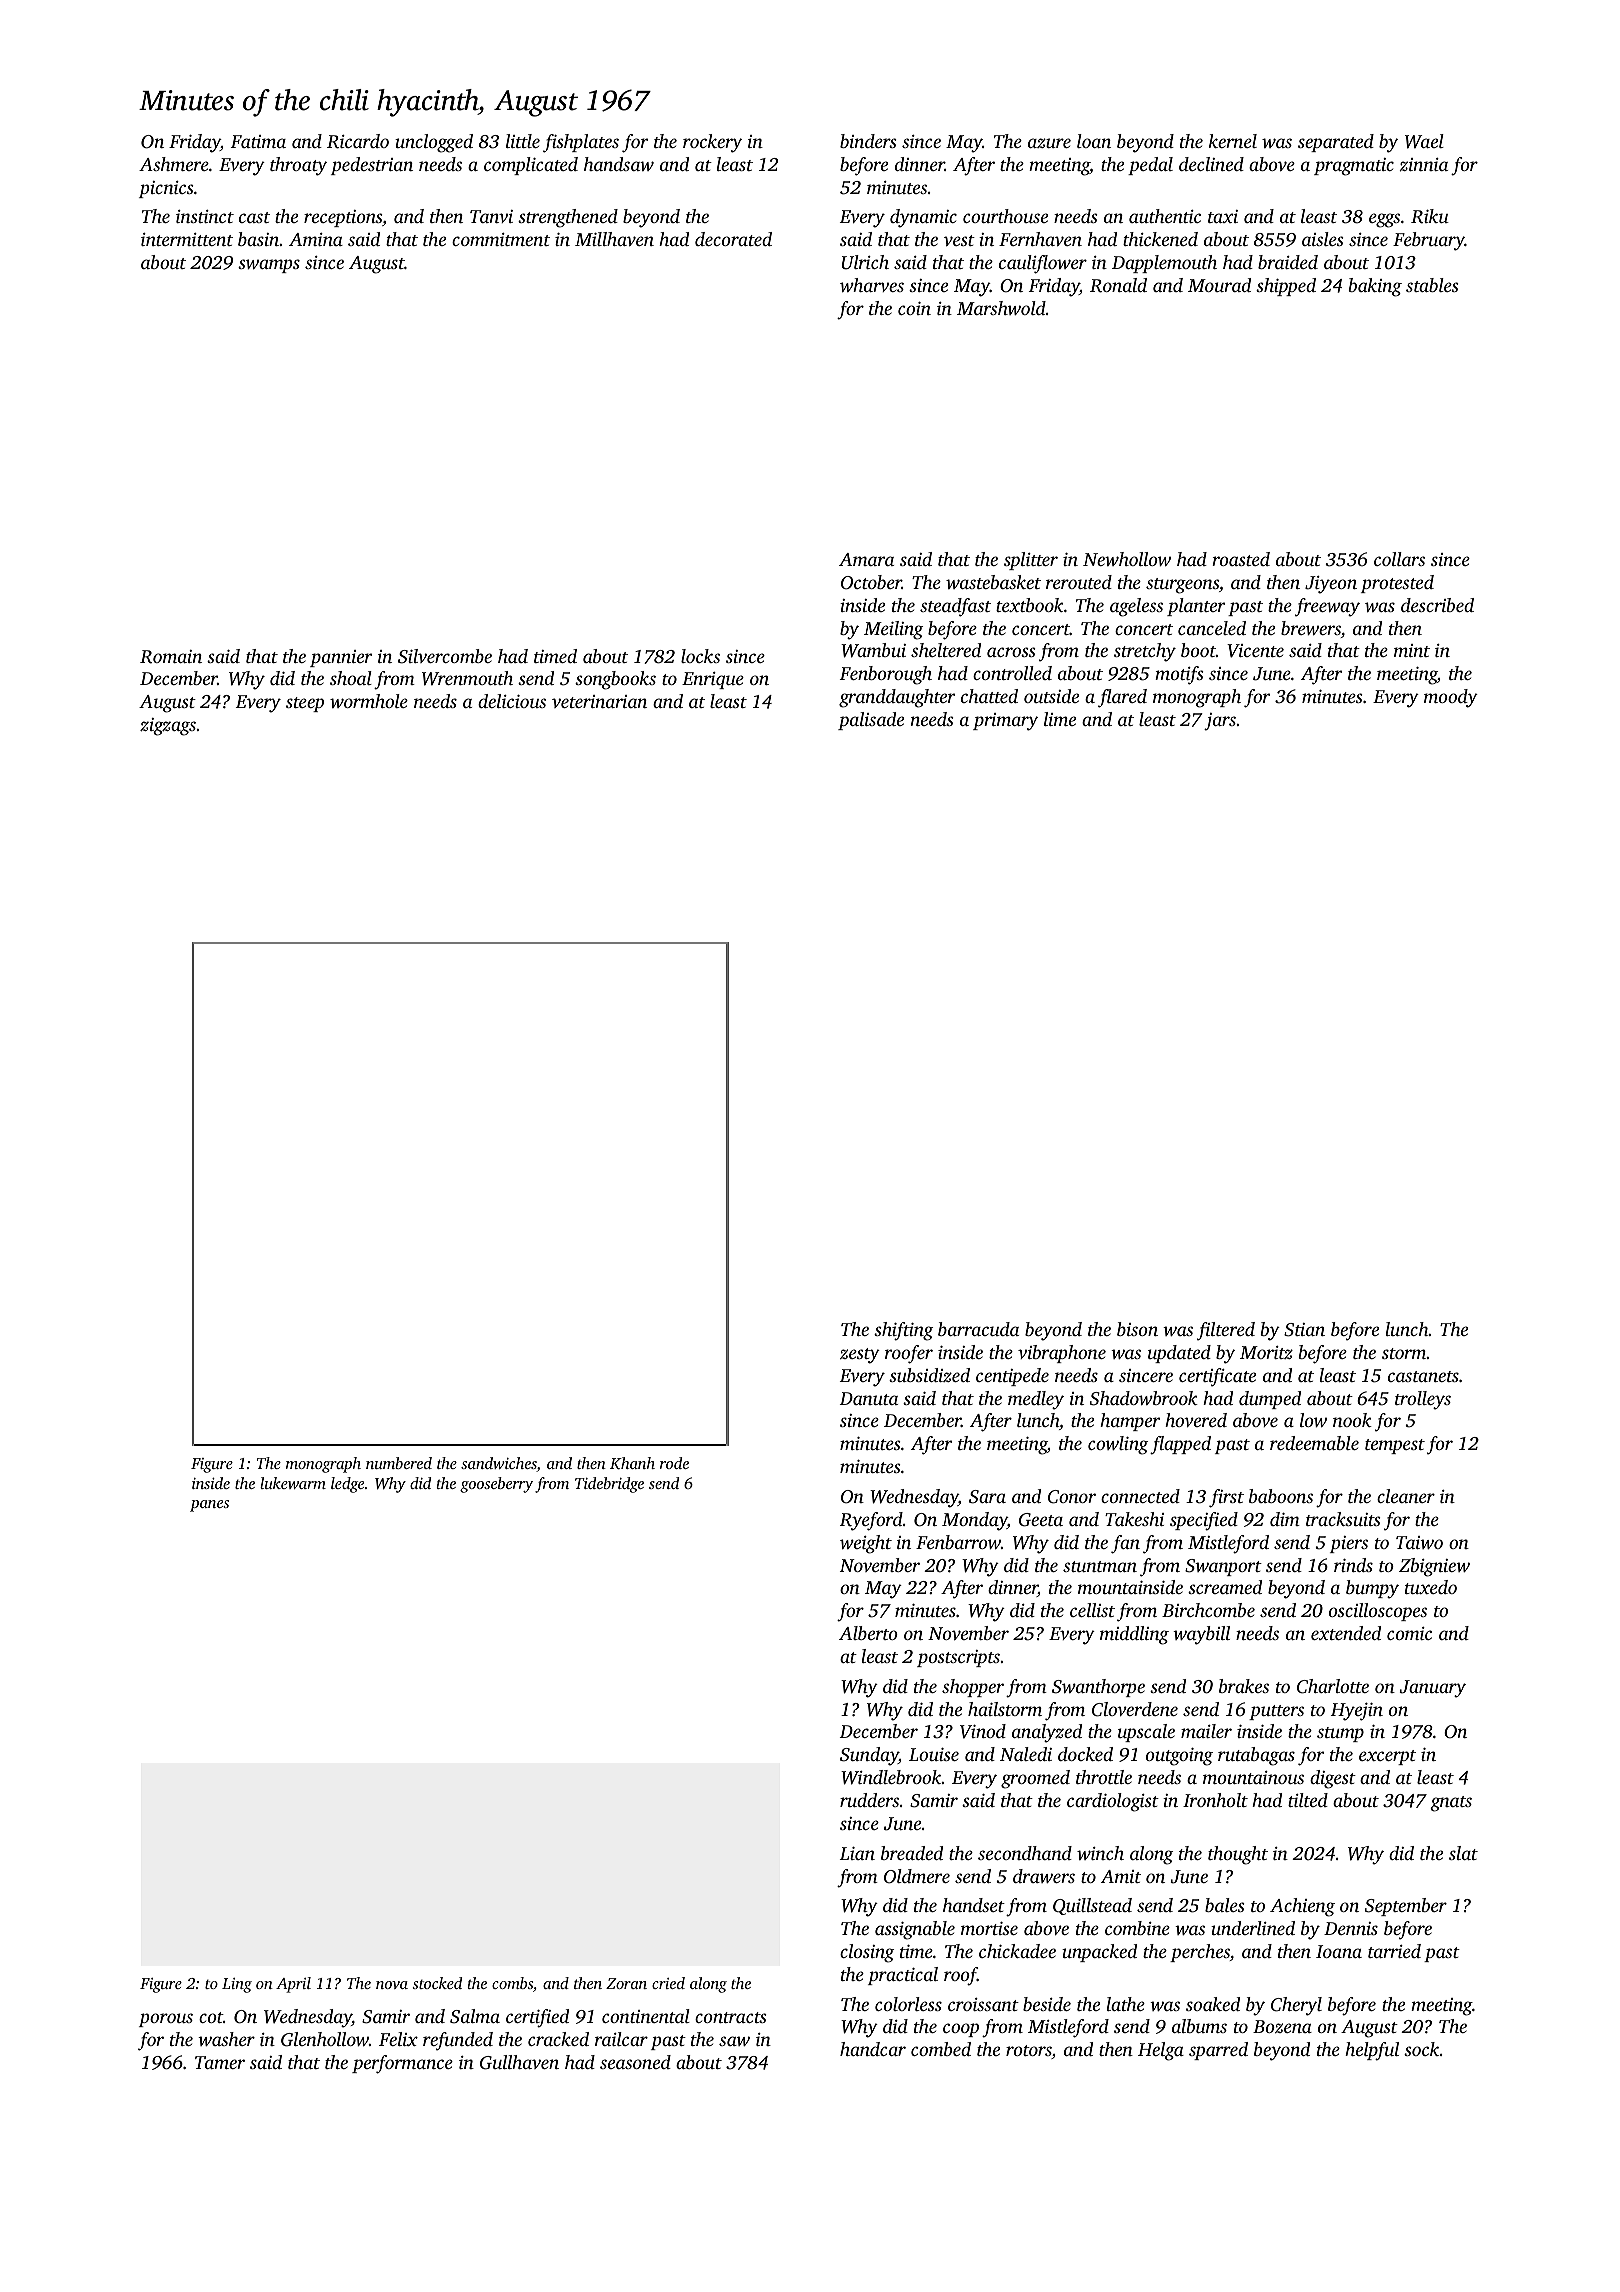  Describe the element at coordinates (1118, 285) in the page. I see `Ronald` at that location.
